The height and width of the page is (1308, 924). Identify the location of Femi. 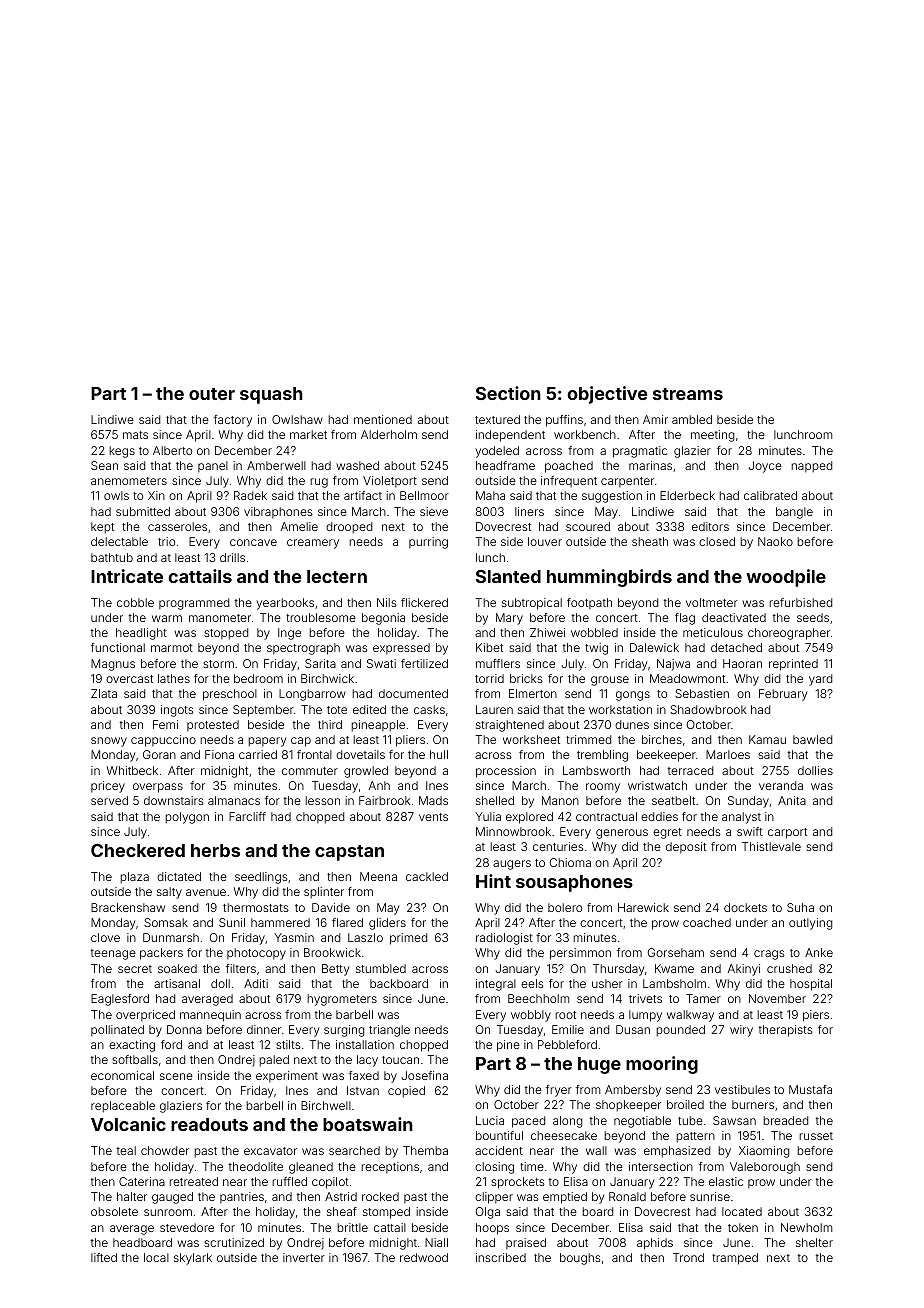
(165, 724).
